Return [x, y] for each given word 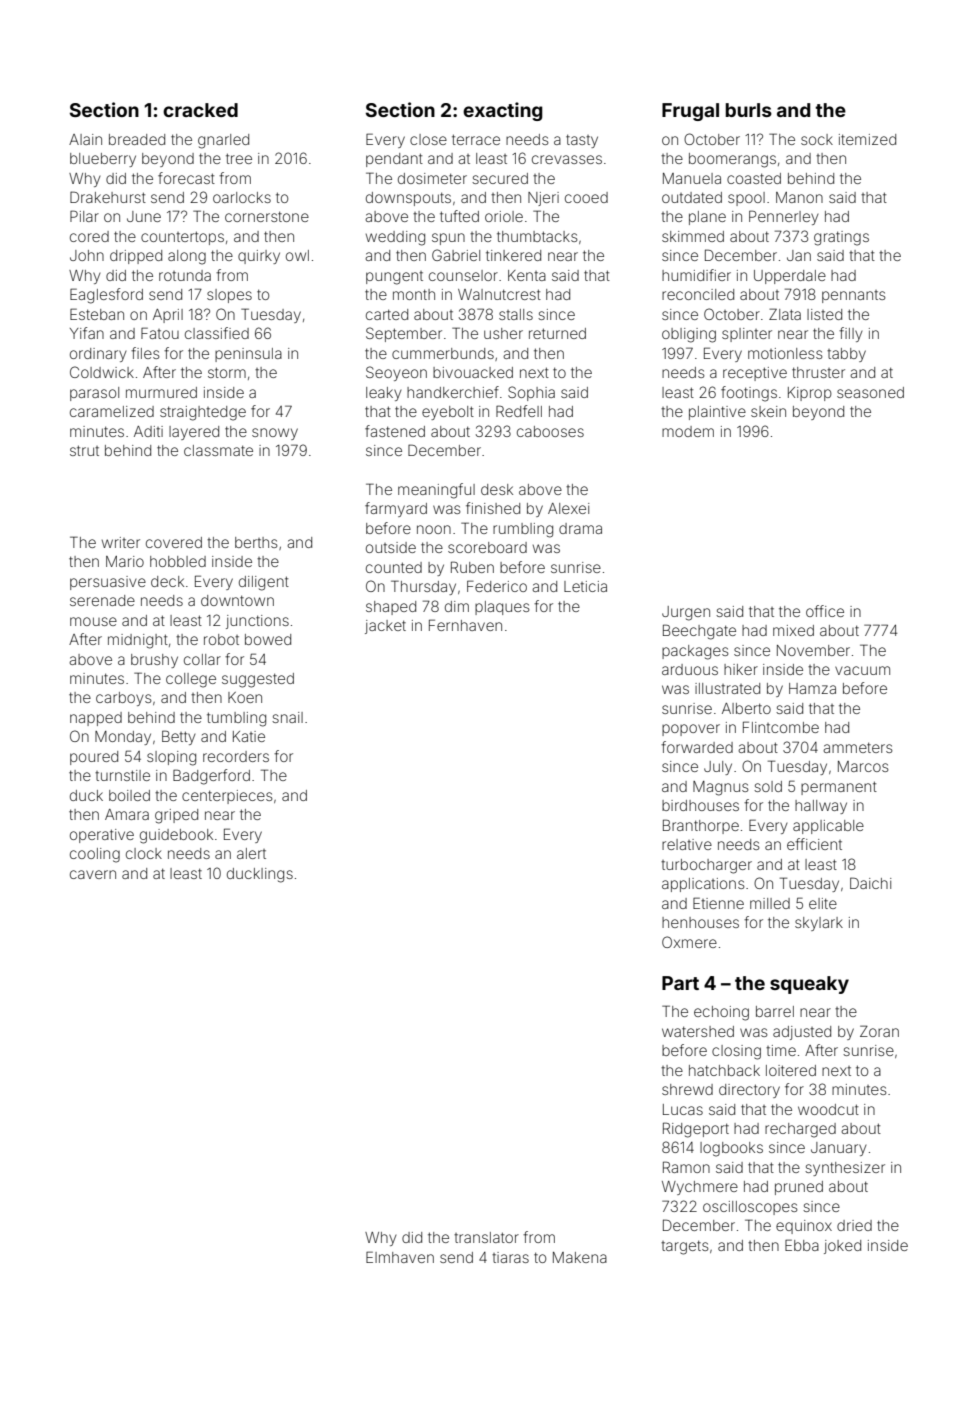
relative [687, 844]
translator [486, 1237]
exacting [503, 111]
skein [768, 411]
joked [842, 1247]
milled [770, 903]
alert [251, 853]
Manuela [692, 178]
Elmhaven [400, 1257]
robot [221, 639]
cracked [200, 110]
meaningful [436, 491]
